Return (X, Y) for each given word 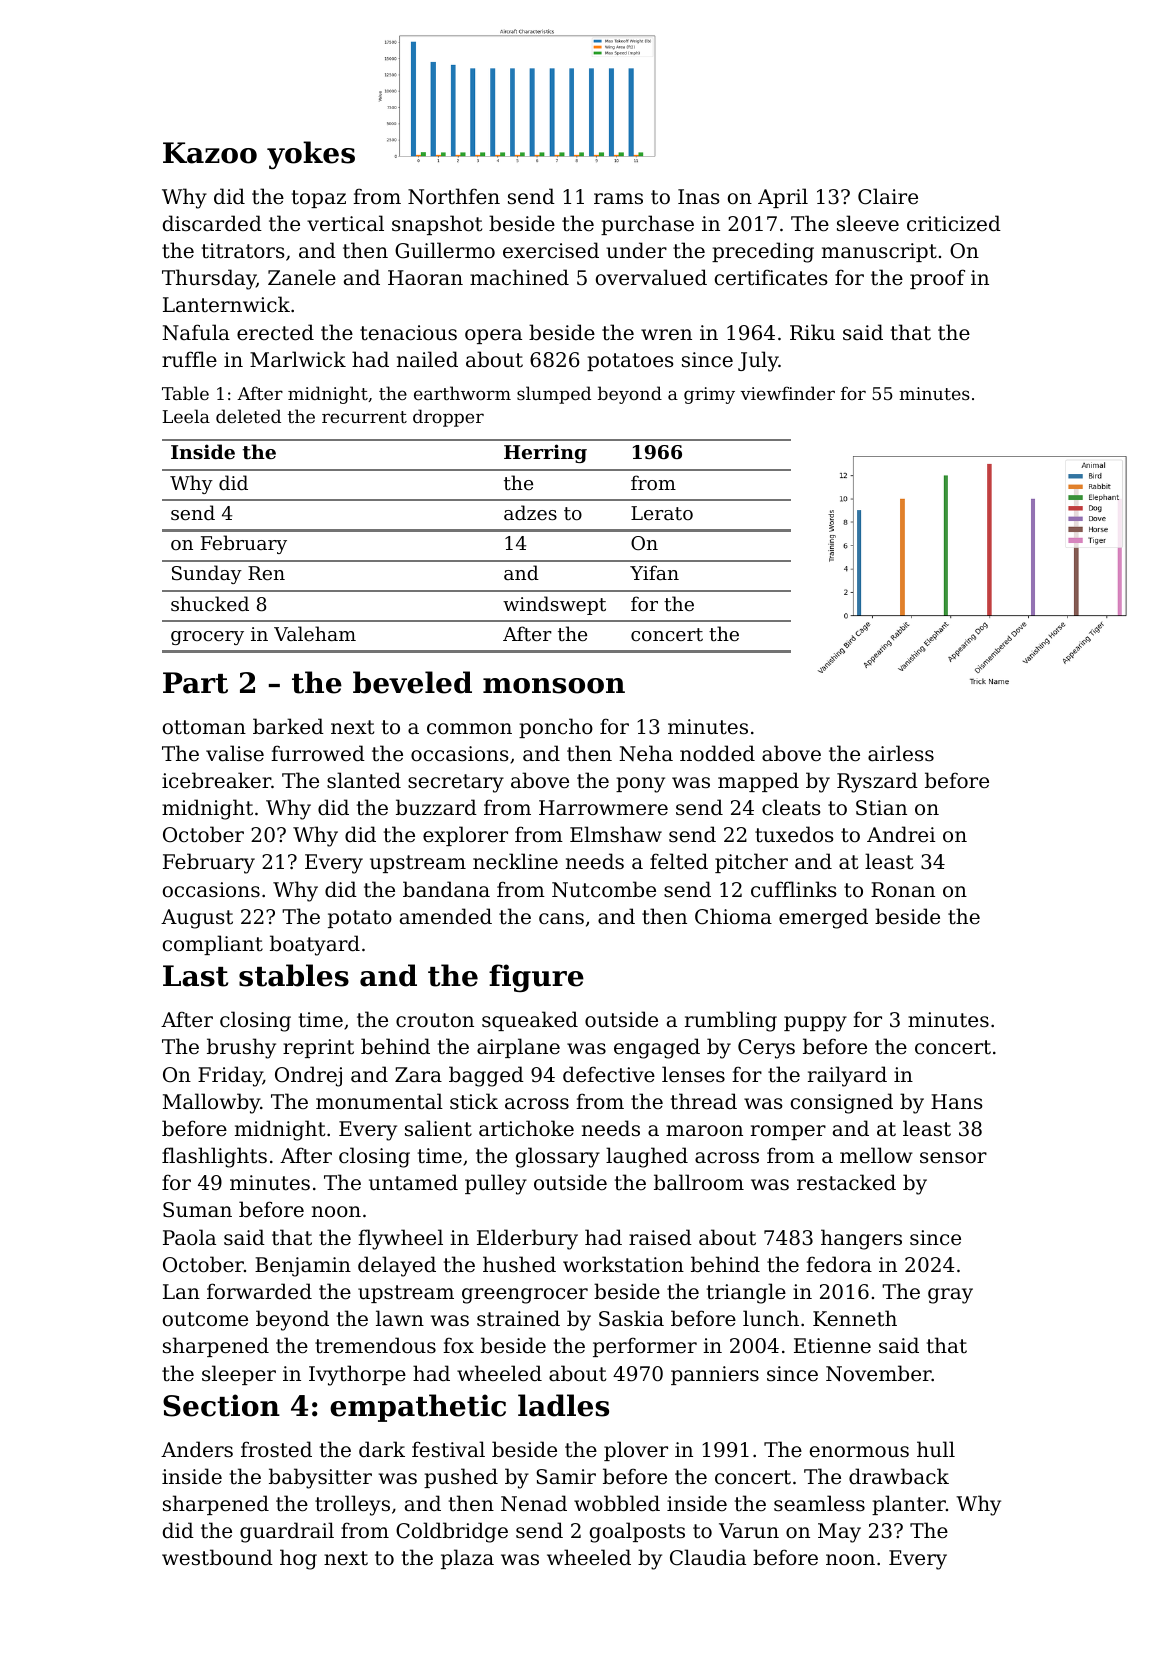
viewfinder (788, 393)
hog (298, 1559)
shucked (210, 603)
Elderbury (527, 1239)
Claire (888, 196)
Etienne (832, 1346)
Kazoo (210, 153)
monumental (379, 1101)
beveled (412, 682)
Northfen (454, 196)
